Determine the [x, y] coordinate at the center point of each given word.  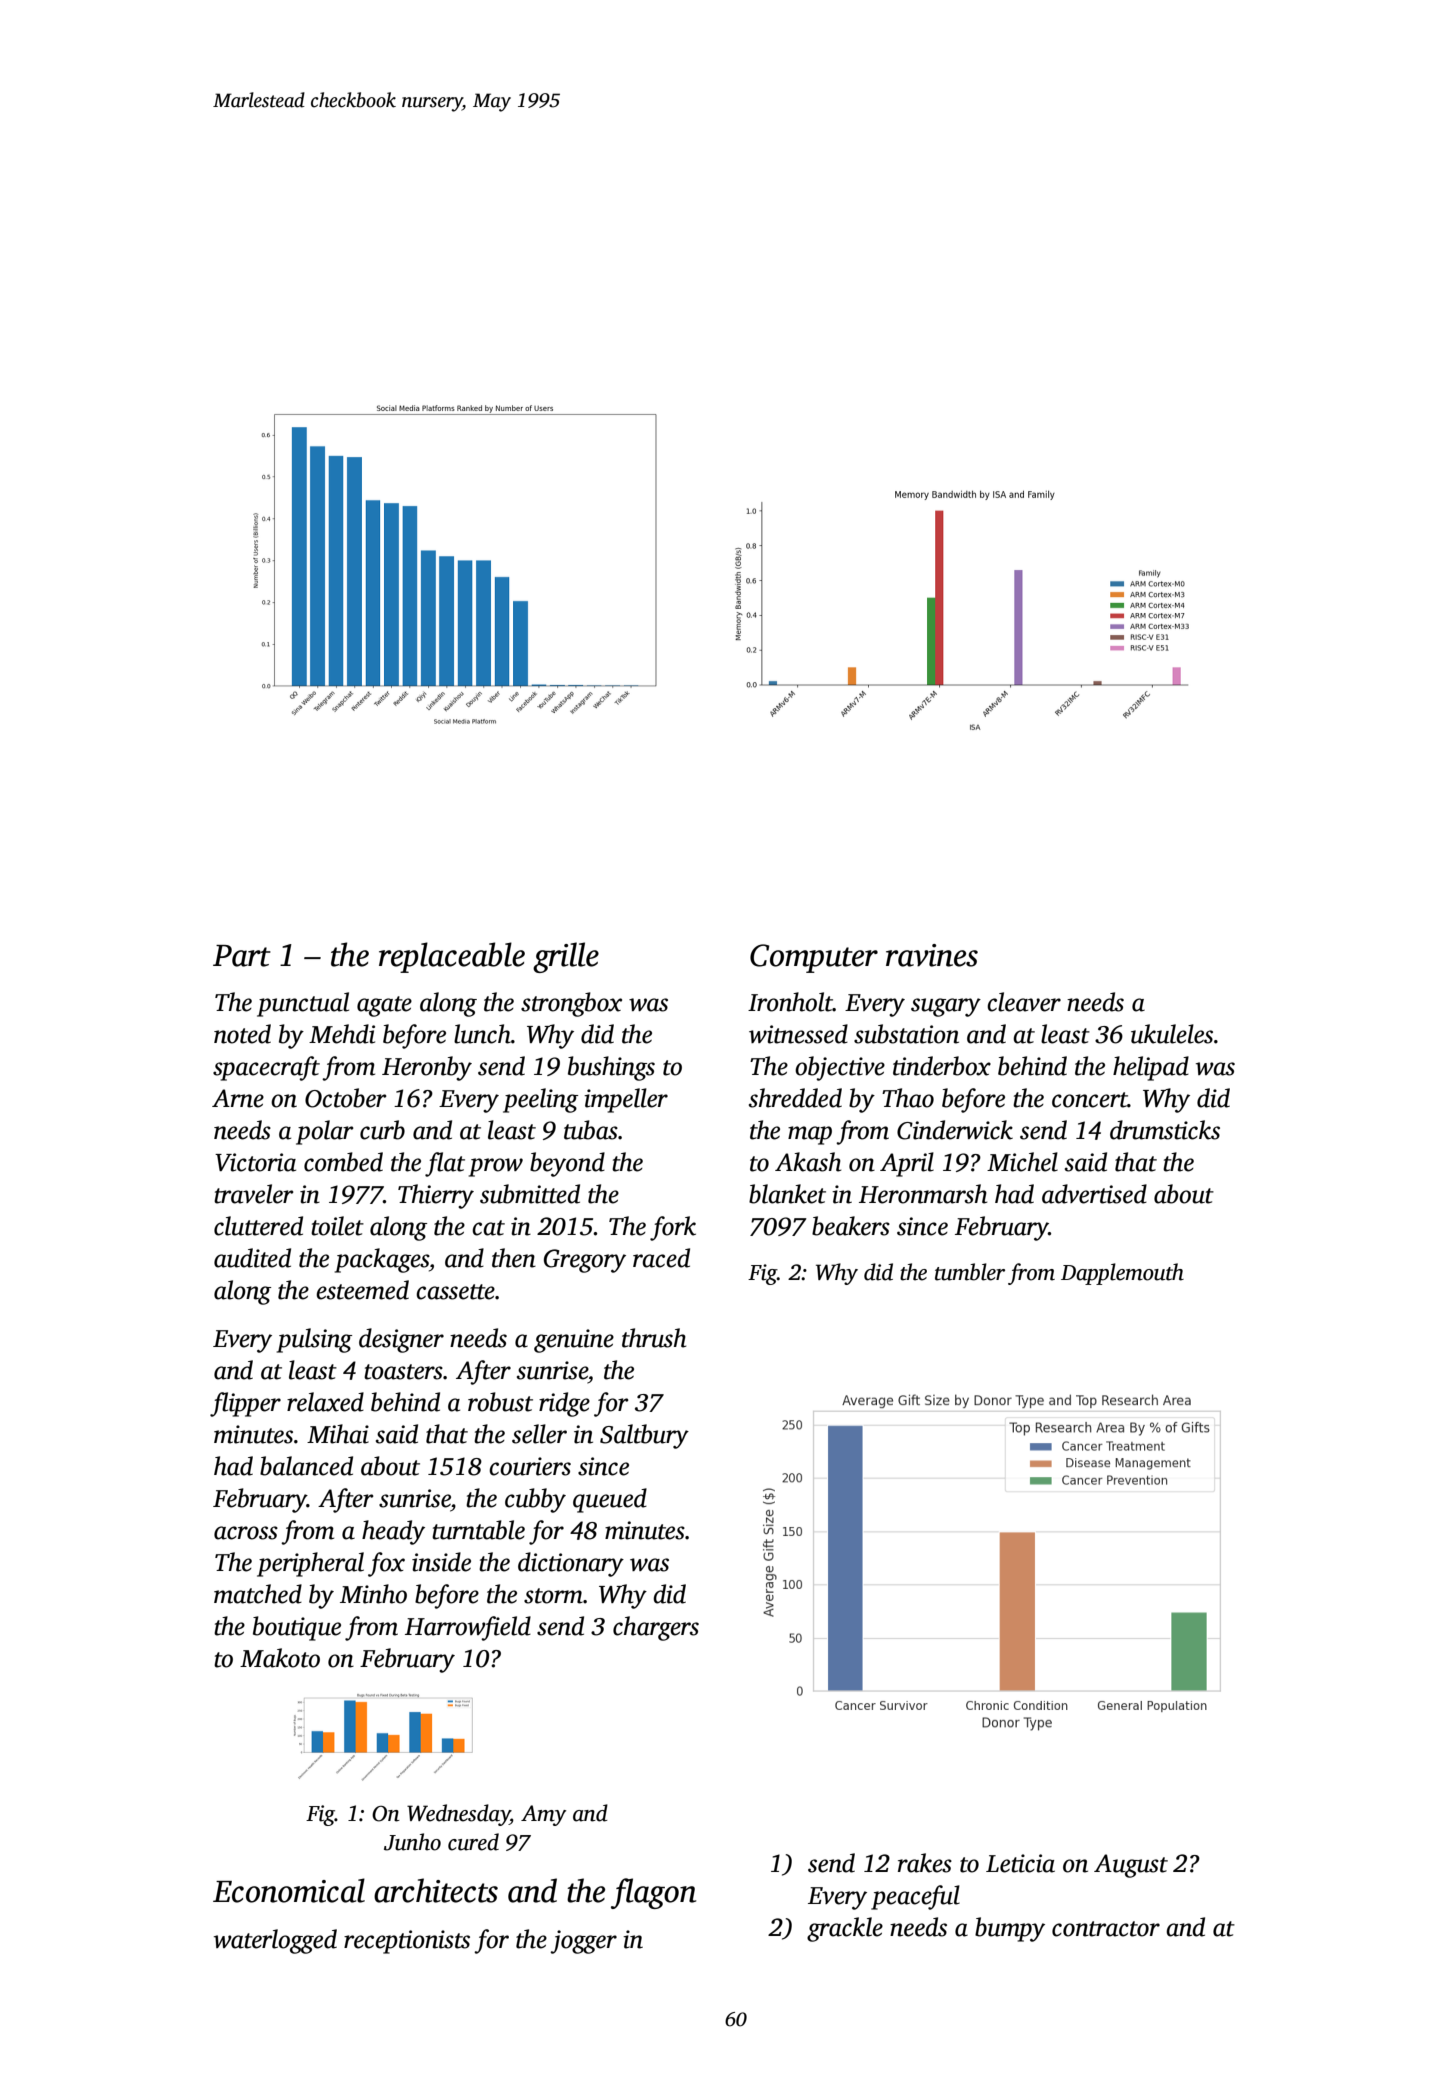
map [810, 1135]
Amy [543, 1815]
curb [382, 1130]
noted [242, 1034]
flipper [245, 1404]
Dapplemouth [1122, 1274]
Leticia [1020, 1863]
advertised [1094, 1194]
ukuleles [1172, 1034]
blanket [787, 1194]
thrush [654, 1338]
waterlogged [275, 1941]
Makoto [280, 1658]
